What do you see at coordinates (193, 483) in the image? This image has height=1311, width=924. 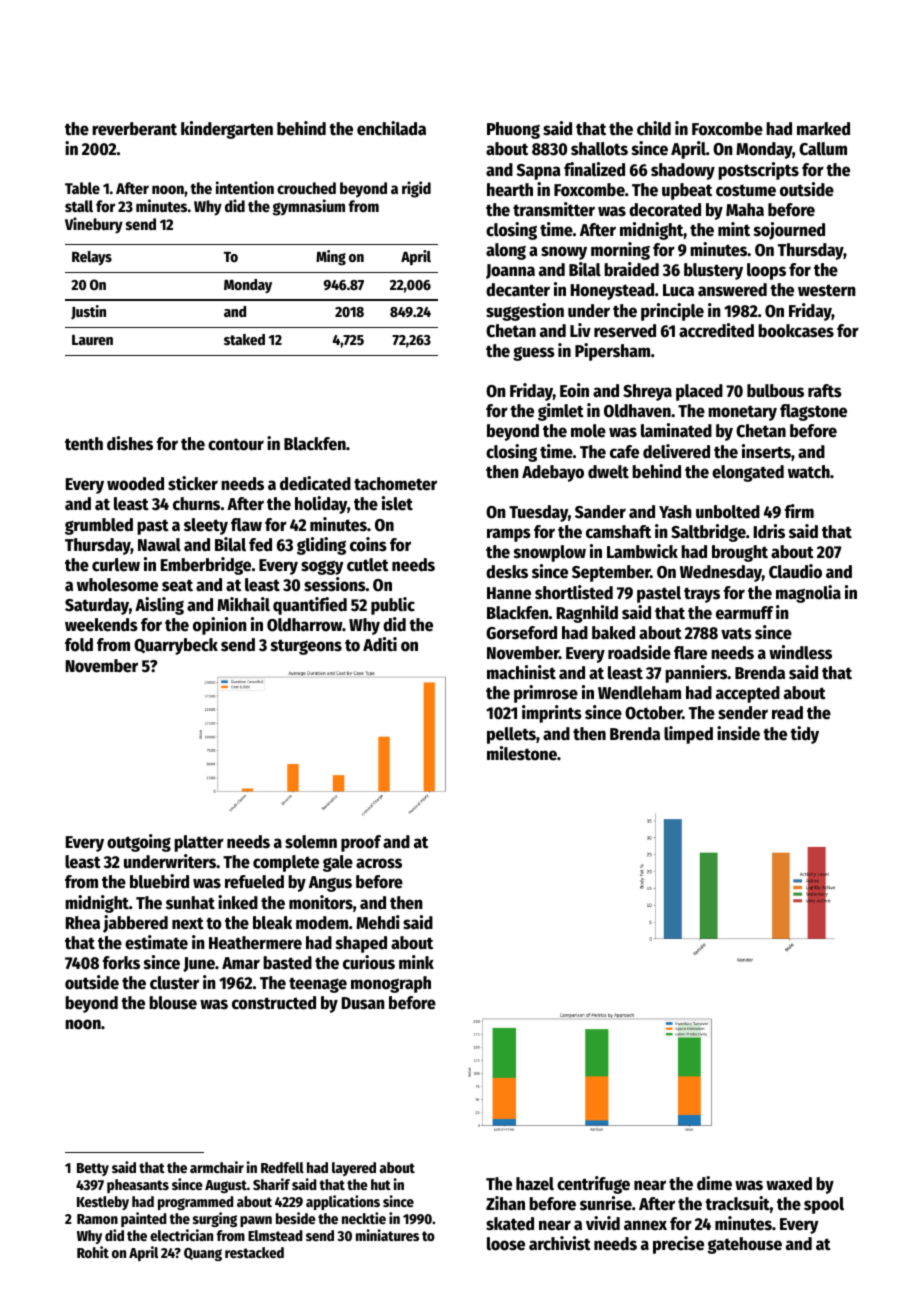 I see `sticker` at bounding box center [193, 483].
